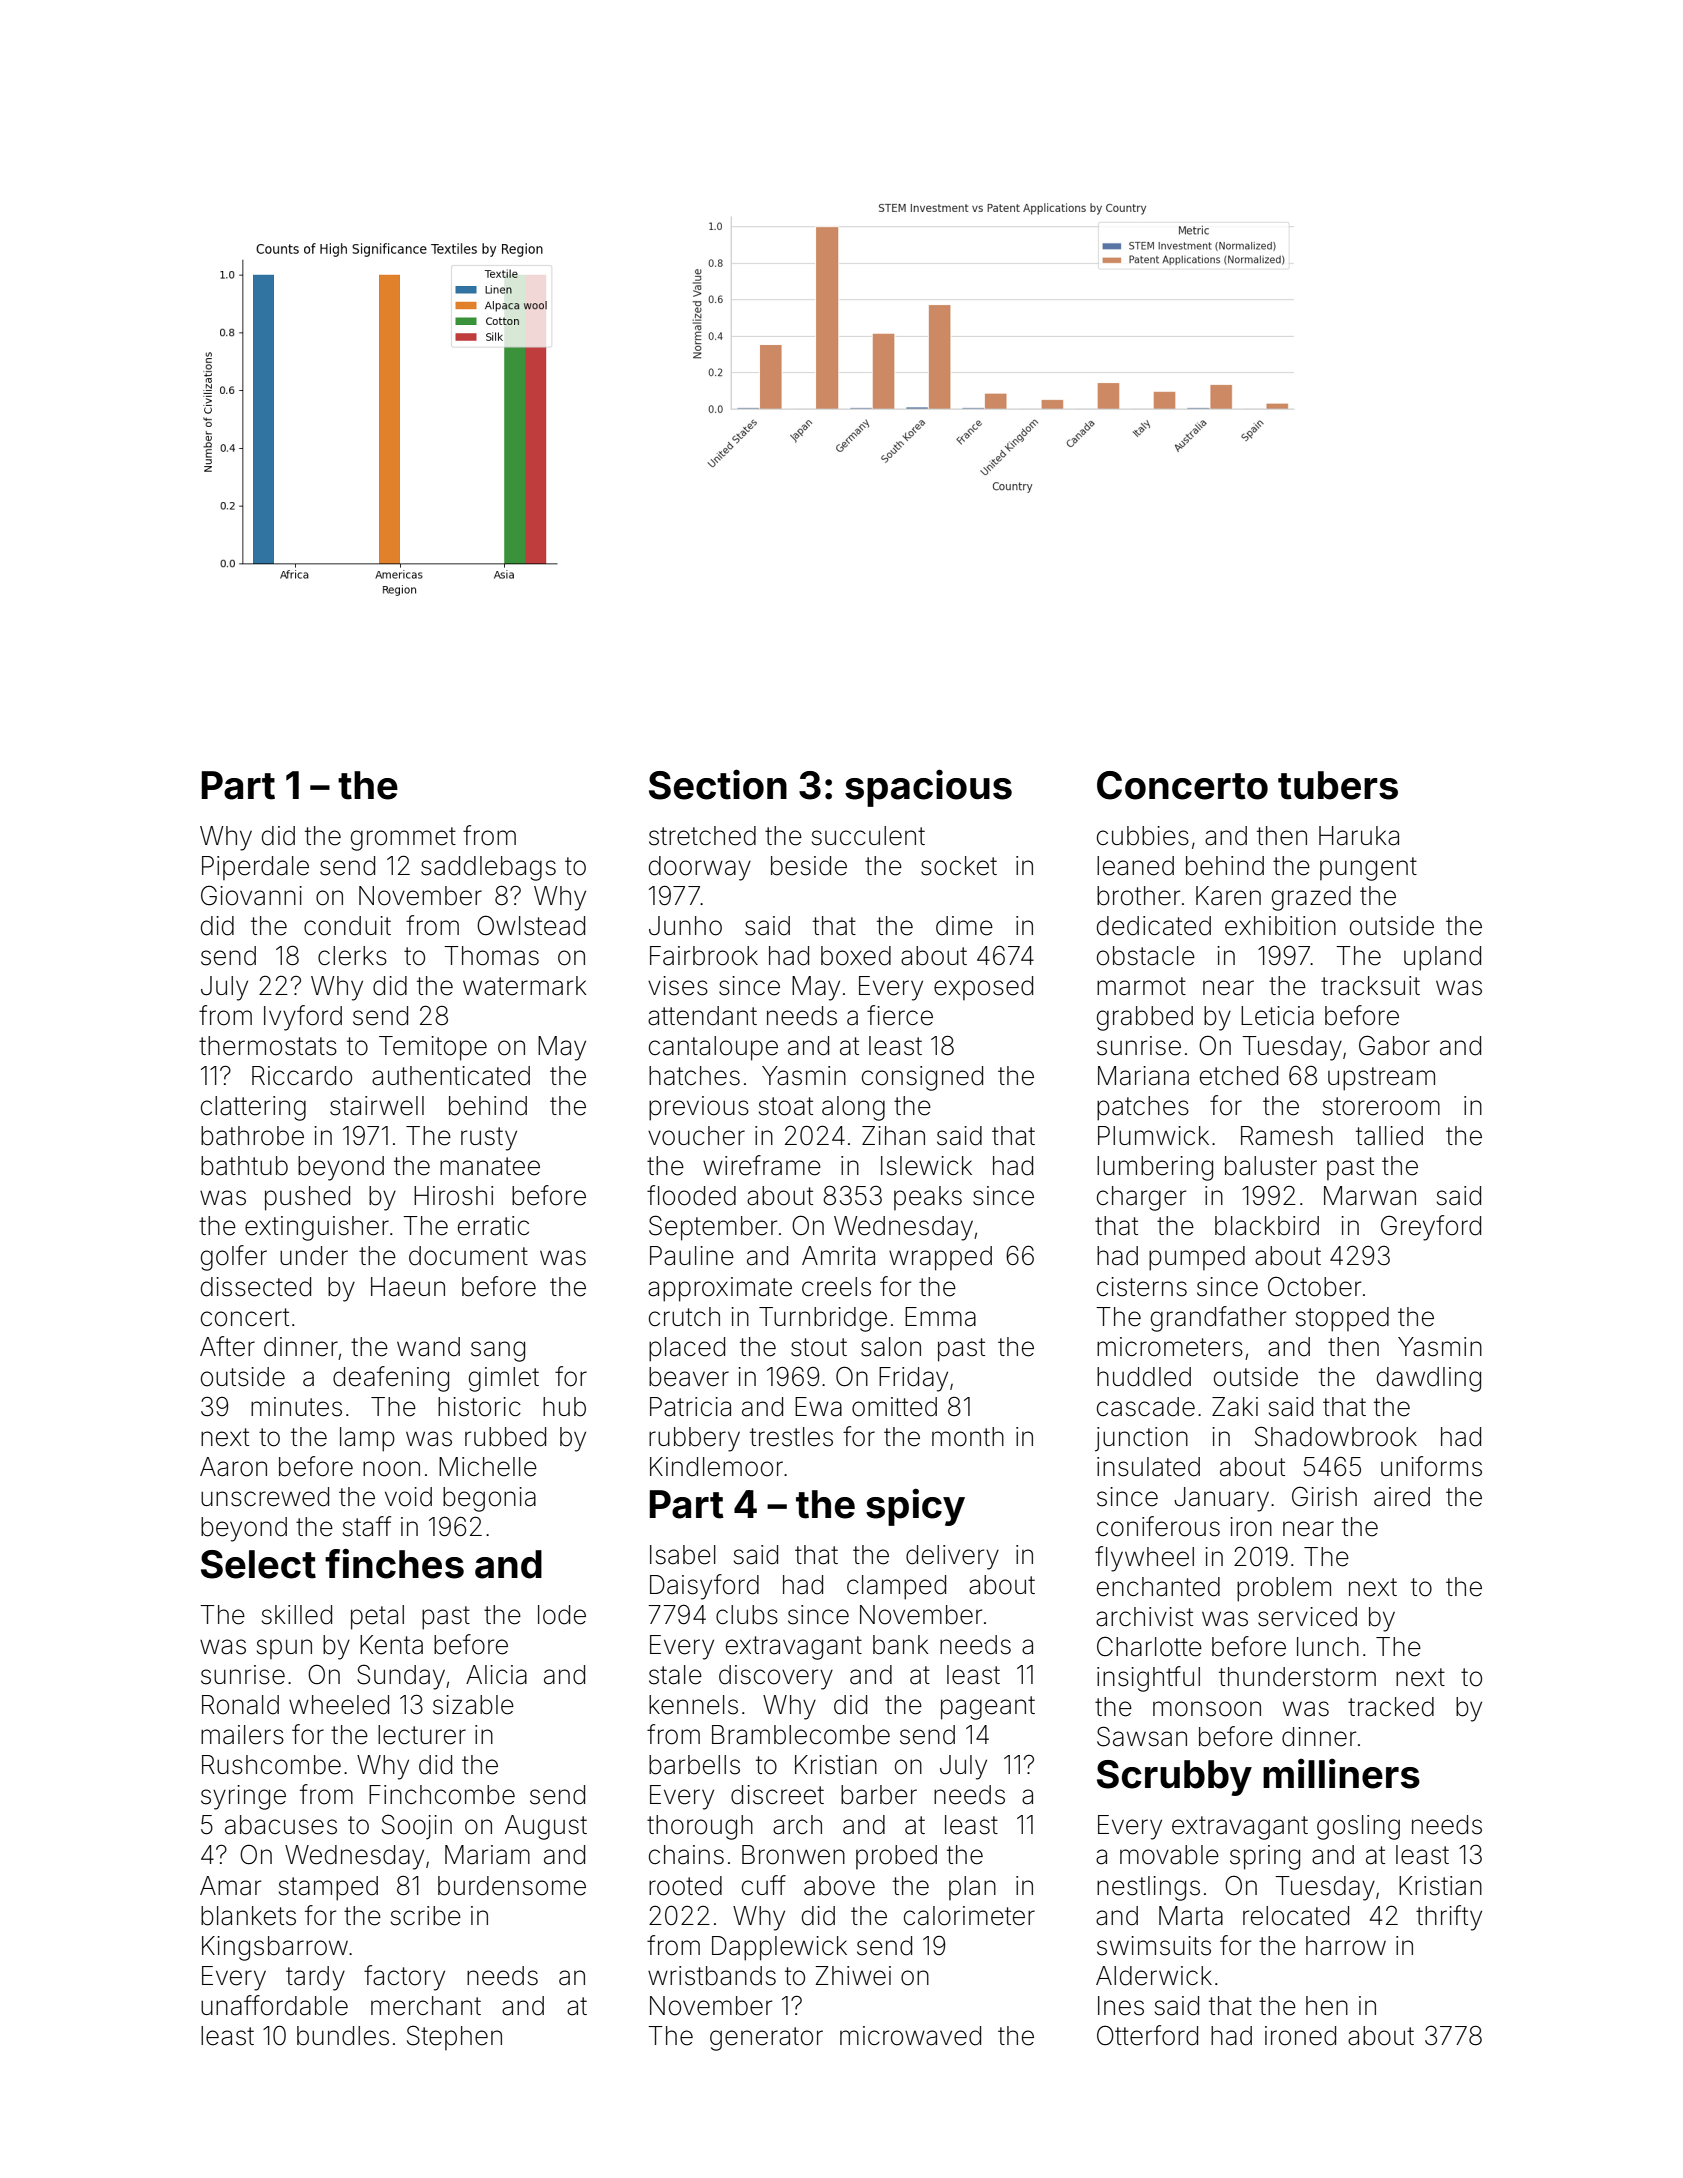  What do you see at coordinates (255, 868) in the page?
I see `Piperdale` at bounding box center [255, 868].
